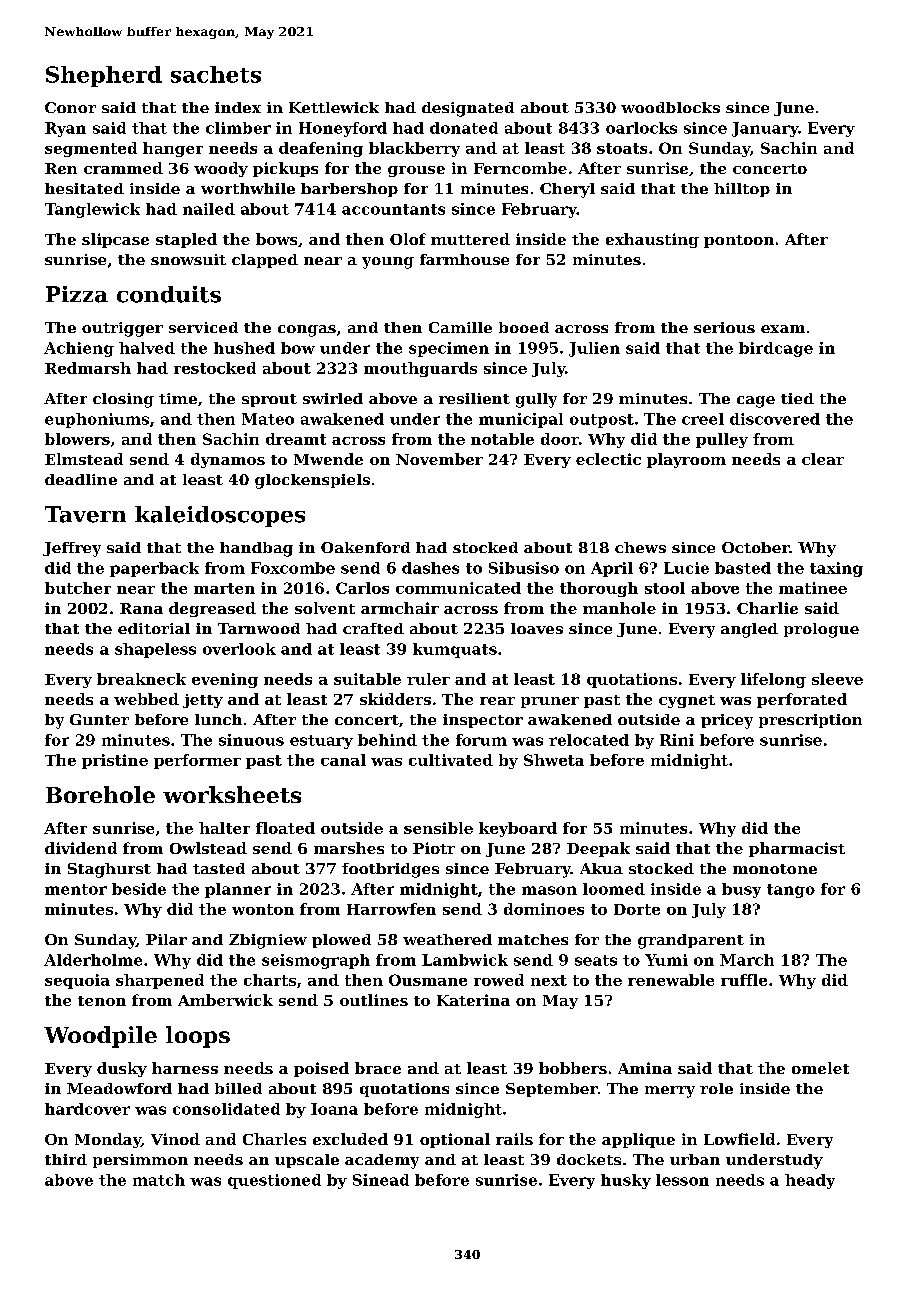 Image resolution: width=908 pixels, height=1316 pixels. What do you see at coordinates (455, 650) in the screenshot?
I see `kumquats` at bounding box center [455, 650].
